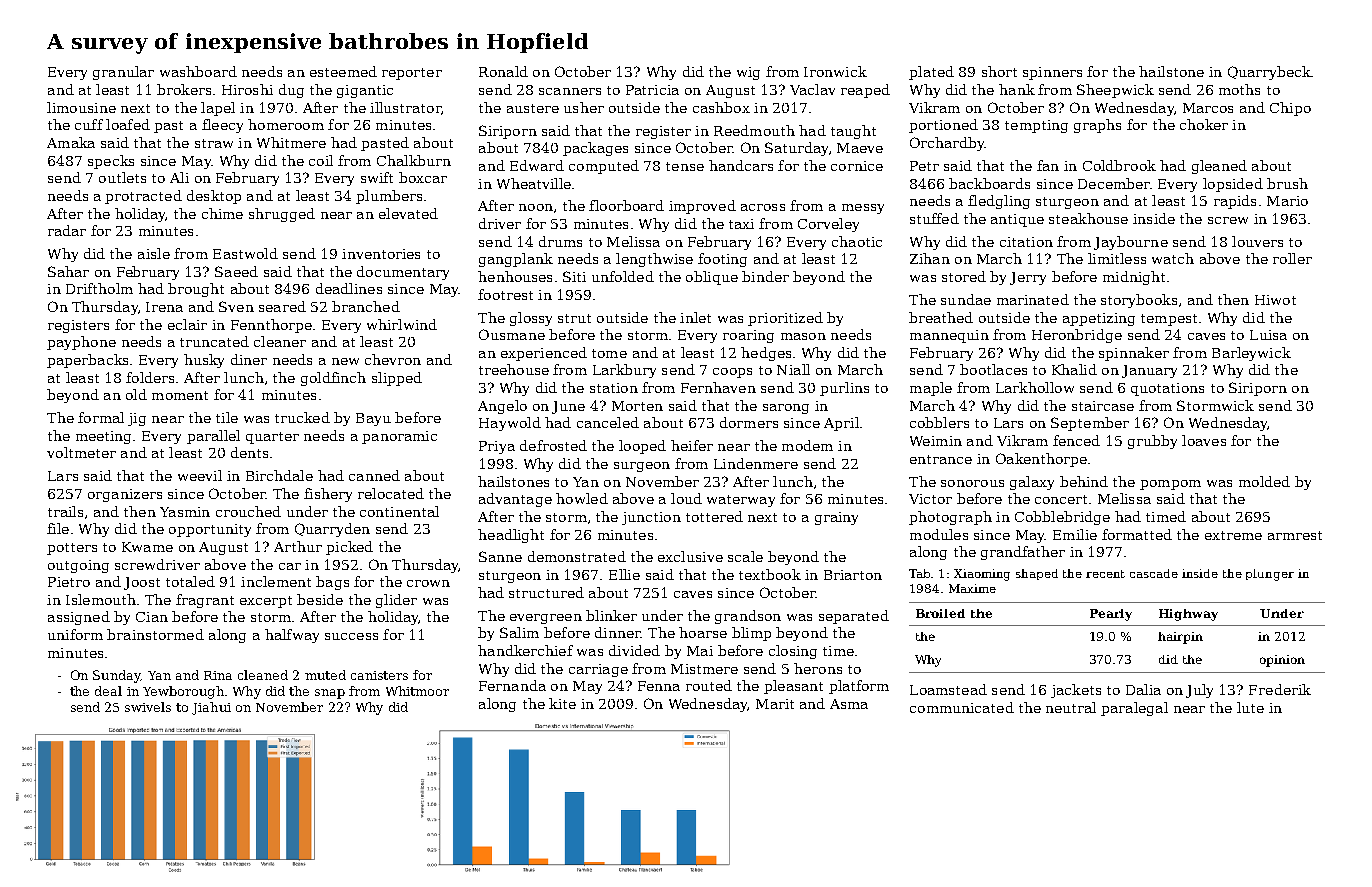 The width and height of the screenshot is (1372, 887). Describe the element at coordinates (702, 207) in the screenshot. I see `improved` at that location.
